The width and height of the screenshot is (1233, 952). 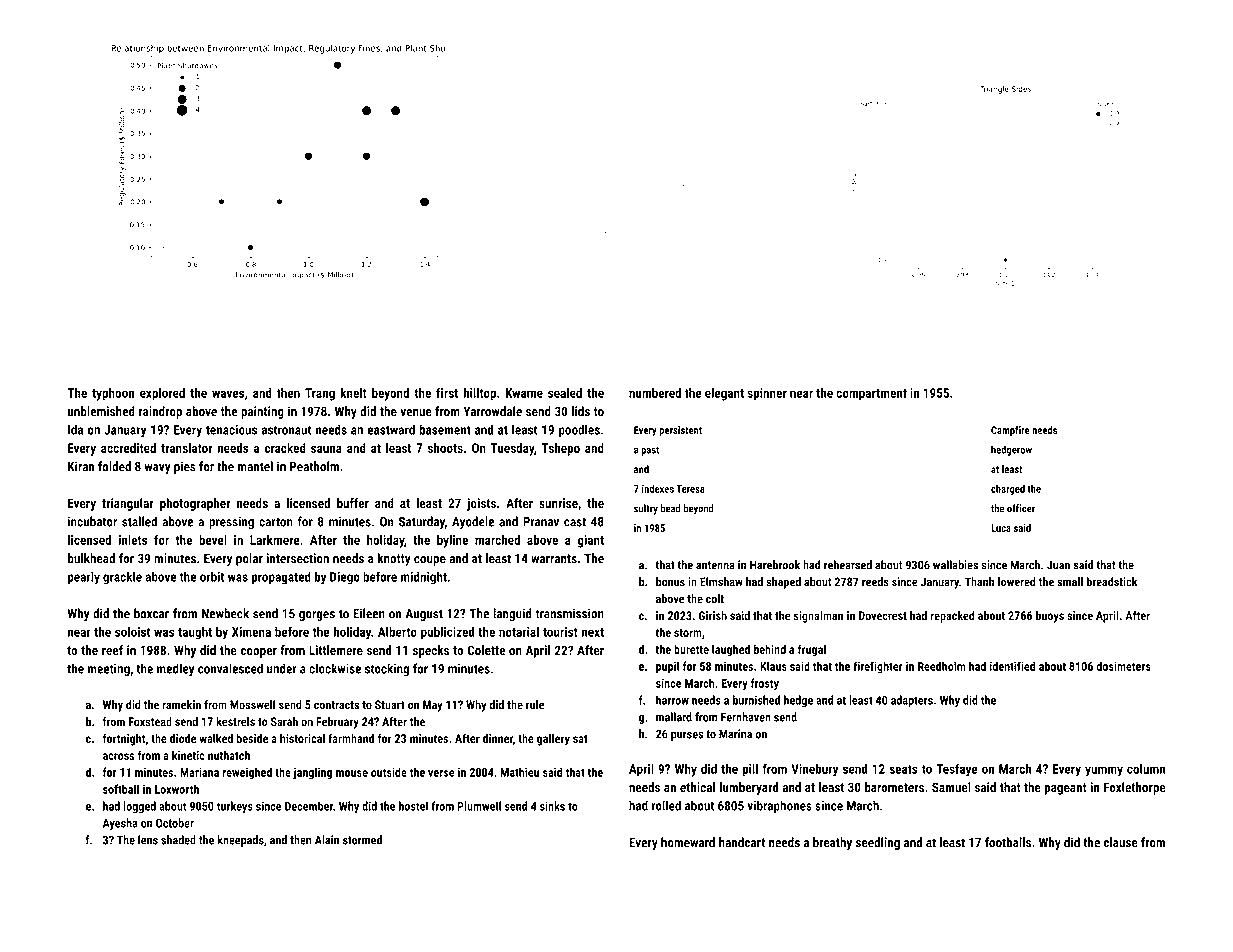 What do you see at coordinates (671, 508) in the screenshot?
I see `bead` at bounding box center [671, 508].
